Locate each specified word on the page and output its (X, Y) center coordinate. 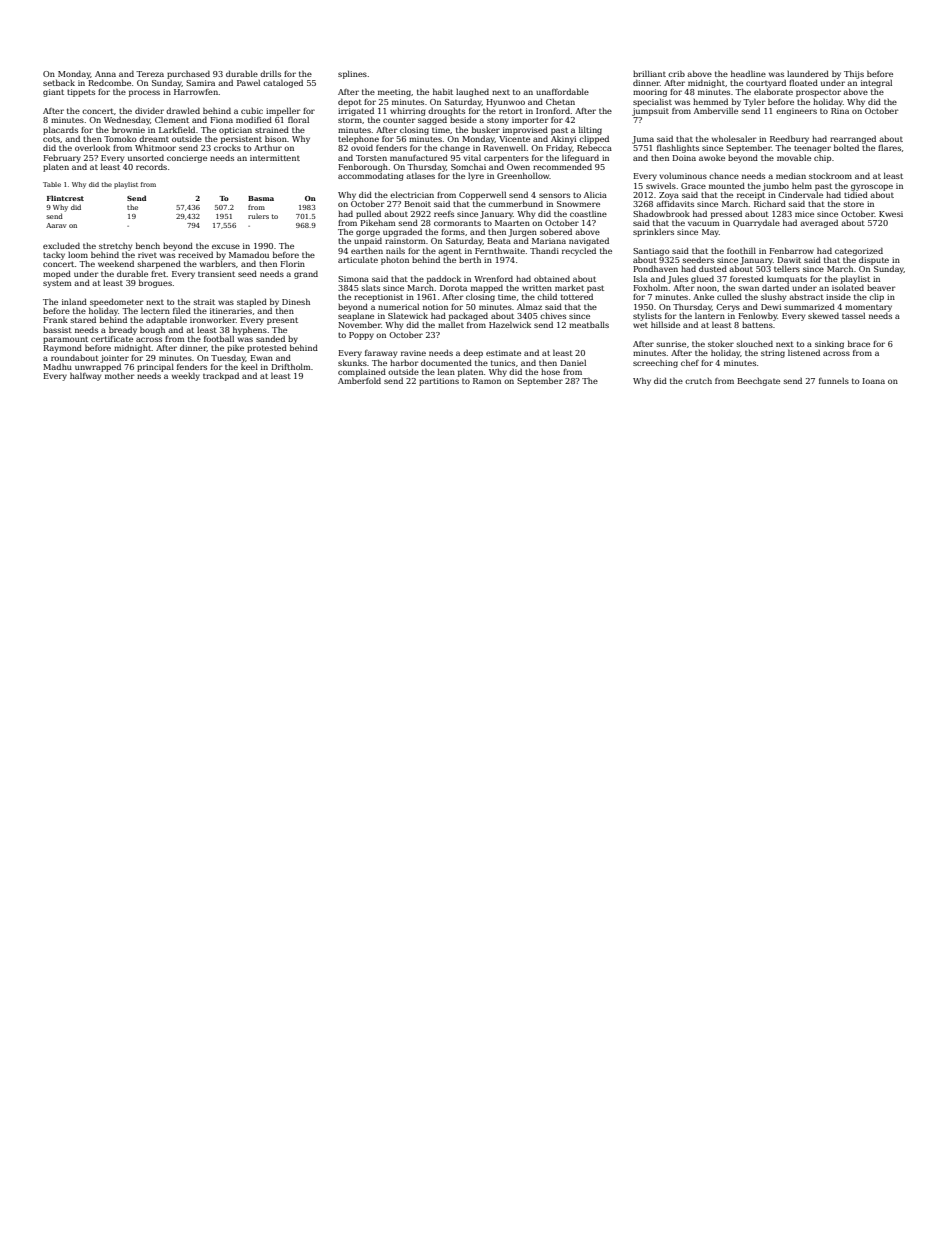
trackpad (221, 377)
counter (399, 120)
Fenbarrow (791, 251)
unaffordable (562, 92)
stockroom (830, 175)
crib (676, 73)
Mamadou (249, 255)
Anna (105, 74)
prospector (818, 93)
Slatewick (408, 316)
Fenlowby (757, 316)
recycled (579, 252)
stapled (252, 303)
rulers (258, 216)
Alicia (595, 194)
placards (60, 130)
